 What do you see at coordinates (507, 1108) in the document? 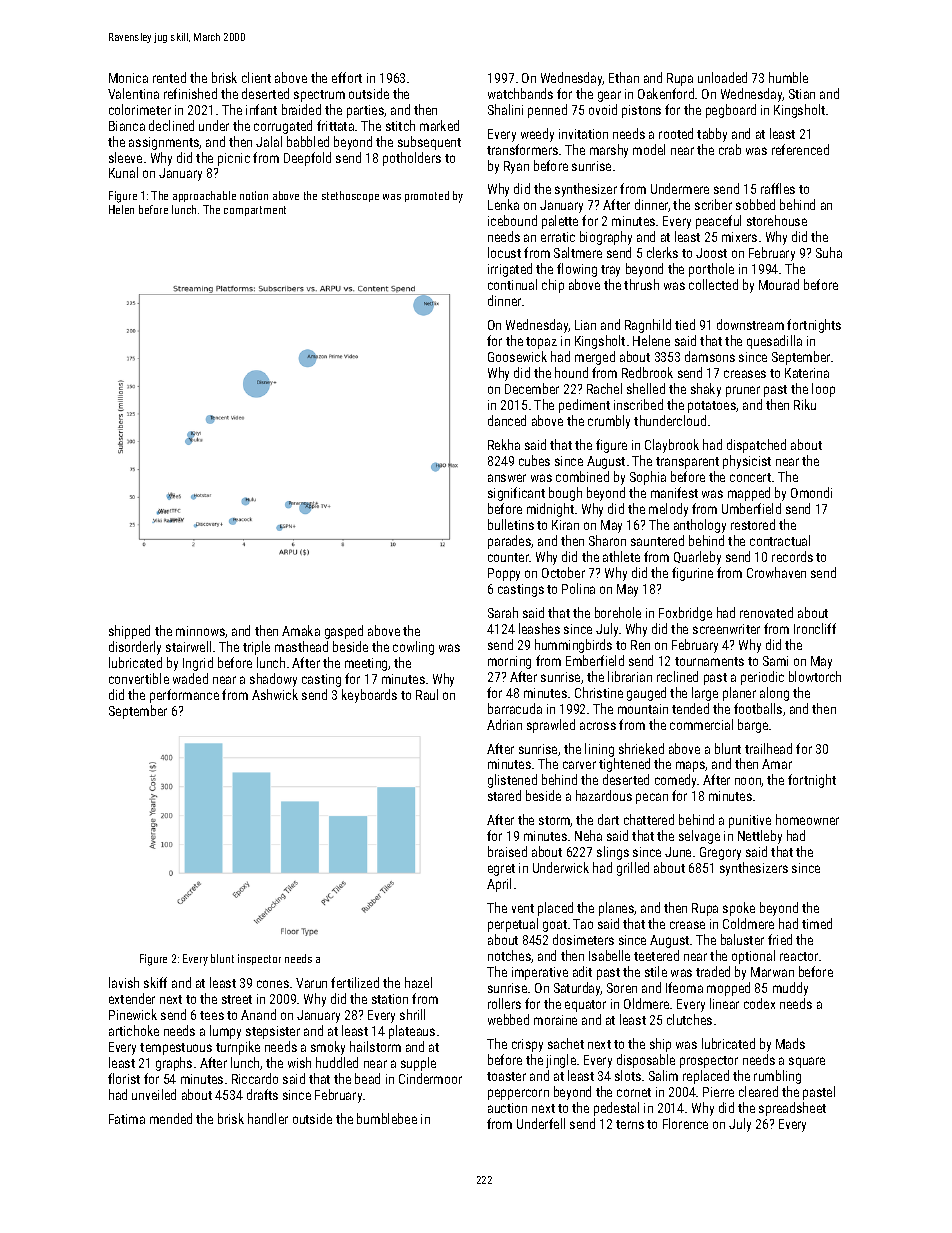
I see `auction` at bounding box center [507, 1108].
